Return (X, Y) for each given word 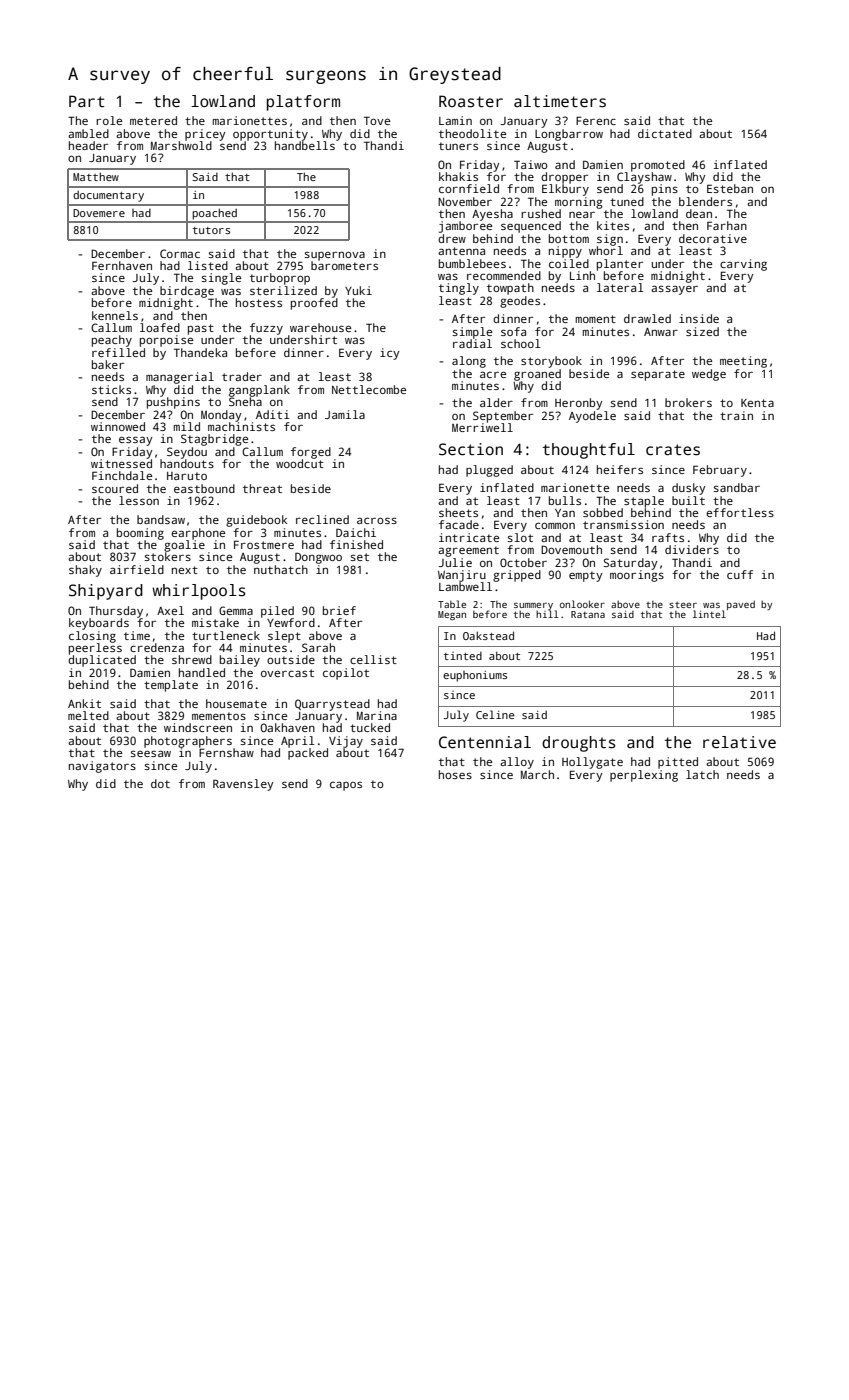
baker (108, 364)
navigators (102, 767)
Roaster (471, 101)
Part (86, 101)
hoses (455, 774)
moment (595, 319)
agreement (468, 551)
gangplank (259, 391)
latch (702, 774)
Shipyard (106, 592)
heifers (620, 469)
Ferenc (596, 120)
